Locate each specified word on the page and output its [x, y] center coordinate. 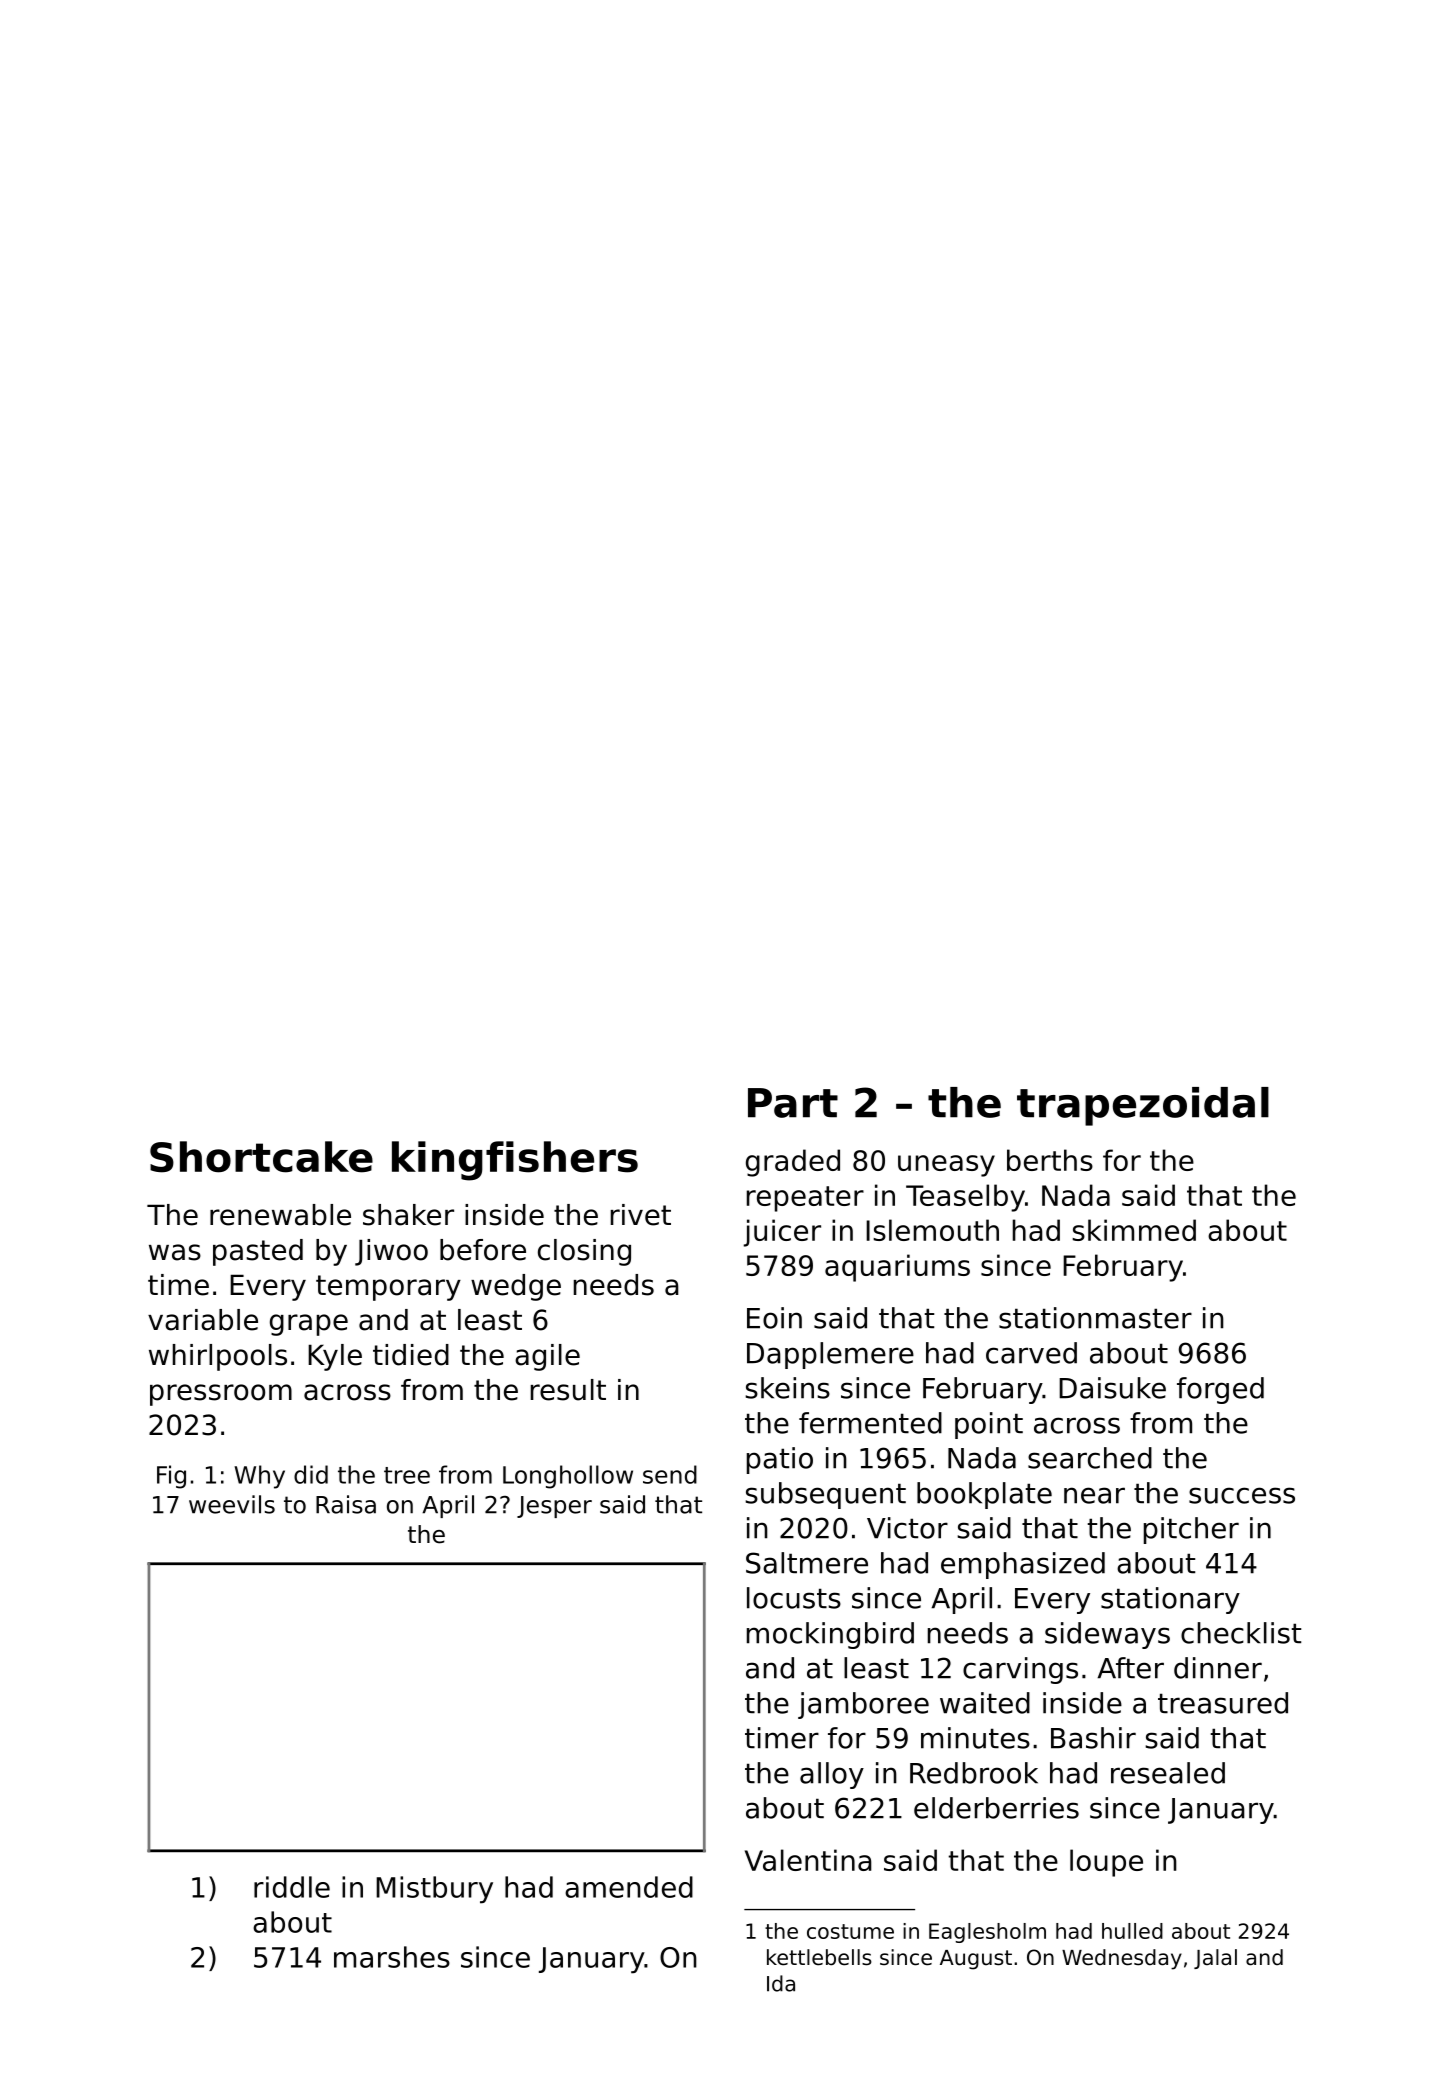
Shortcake [261, 1157]
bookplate [984, 1495]
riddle [292, 1887]
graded [793, 1163]
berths [1050, 1160]
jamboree [863, 1705]
